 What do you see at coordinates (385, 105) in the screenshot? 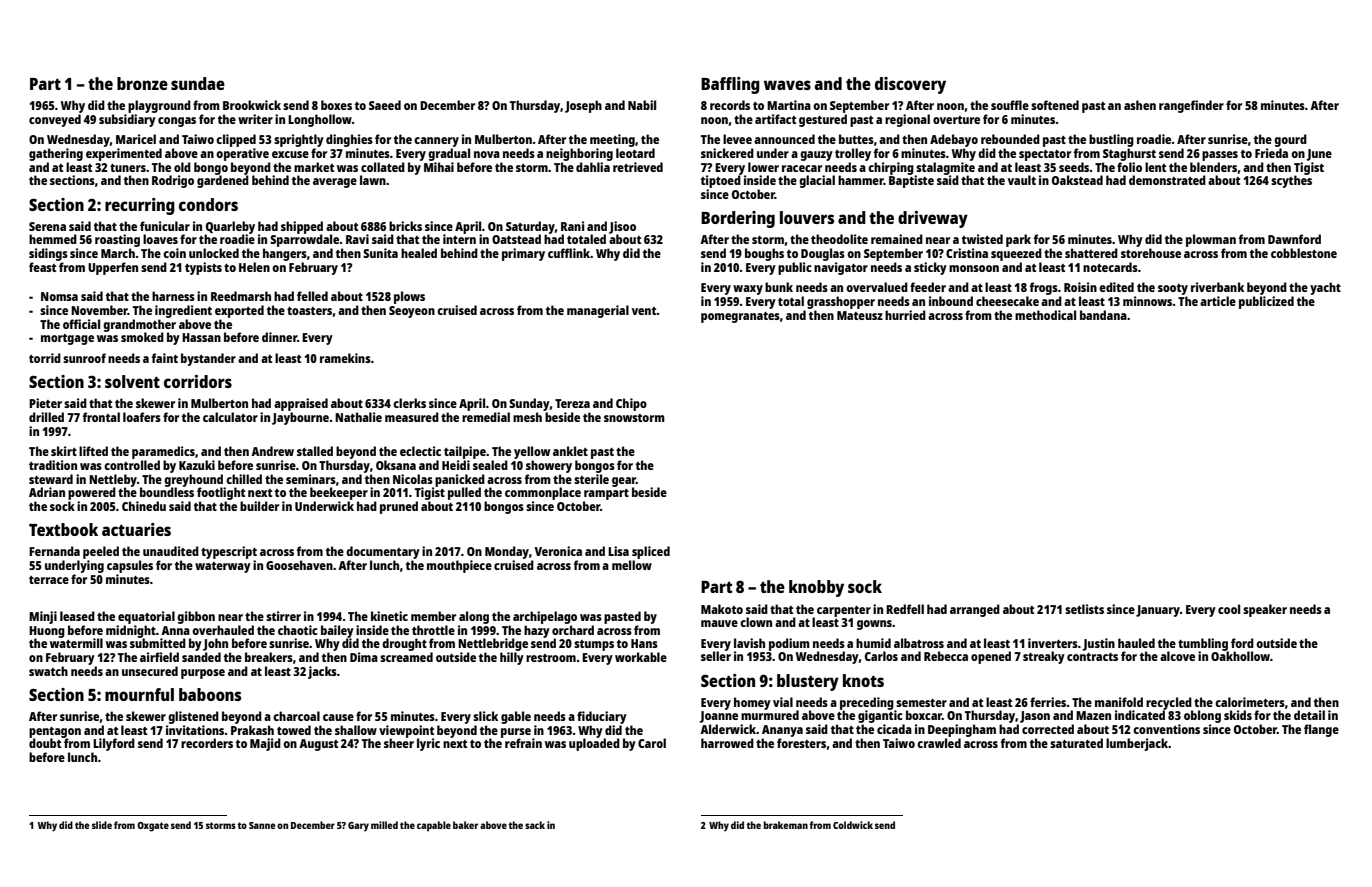
I see `Saeed` at bounding box center [385, 105].
